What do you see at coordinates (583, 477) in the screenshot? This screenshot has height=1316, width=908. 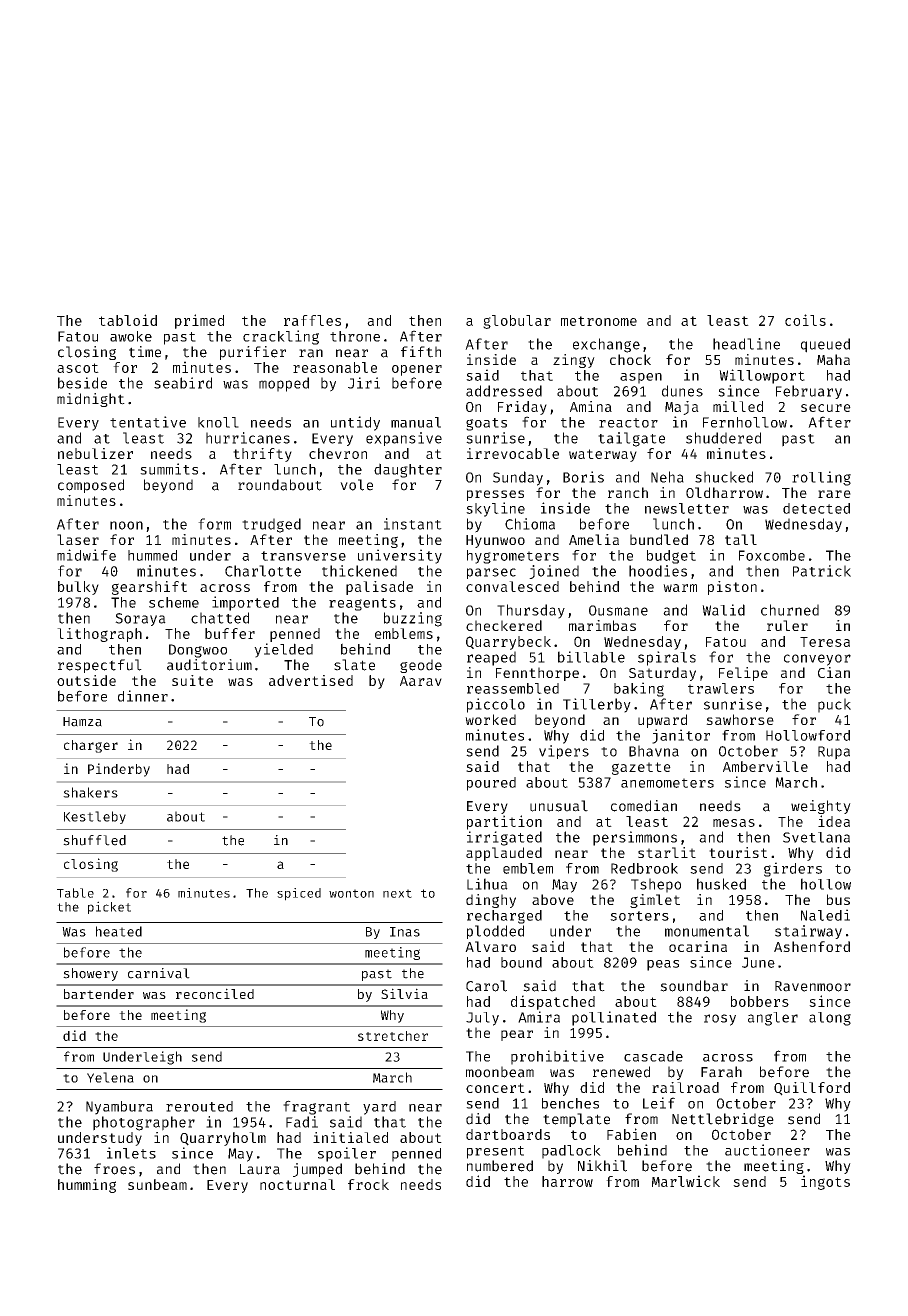 I see `Boris` at bounding box center [583, 477].
